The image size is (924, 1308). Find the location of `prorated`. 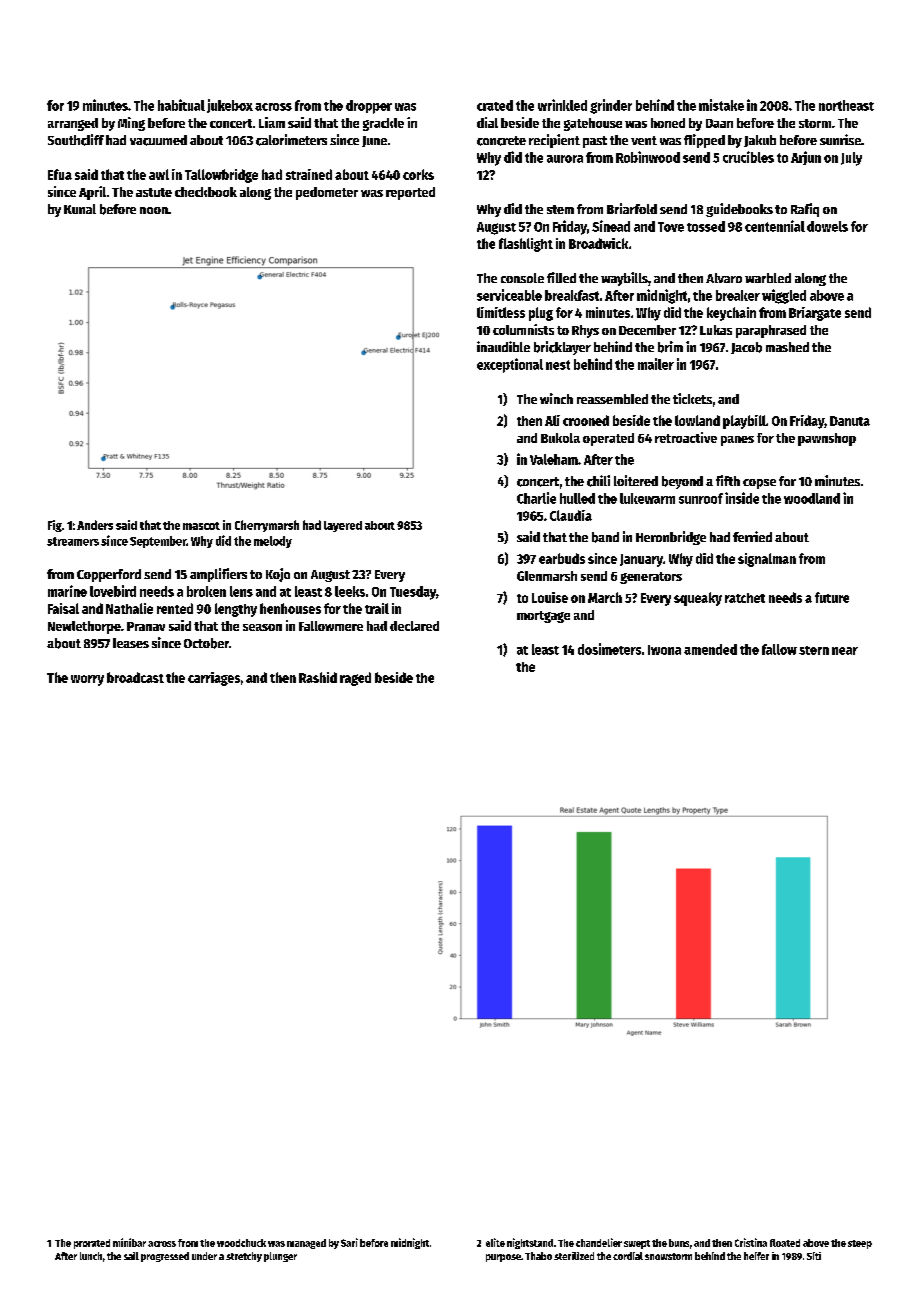

prorated is located at coordinates (92, 1244).
